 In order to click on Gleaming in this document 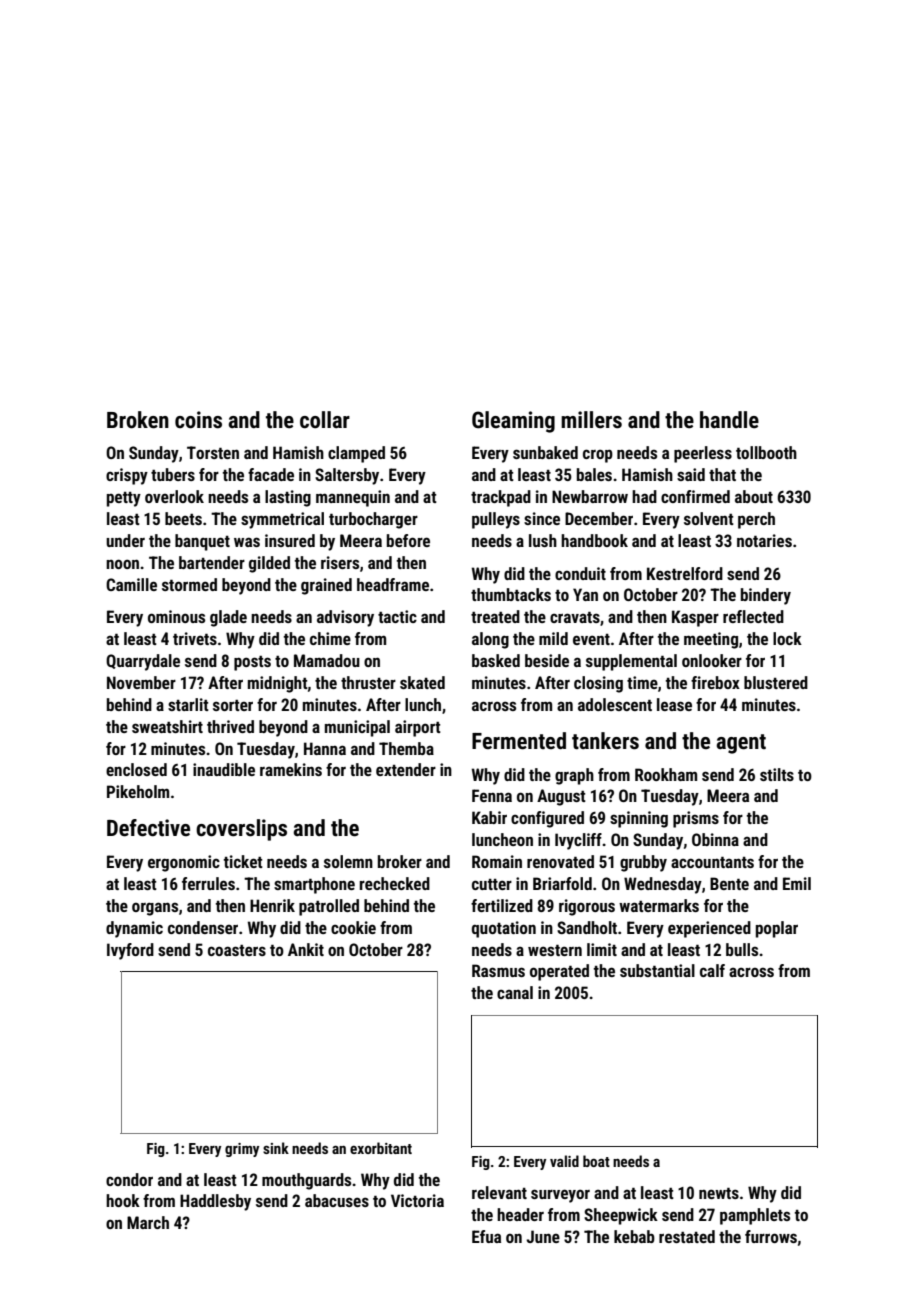, I will do `click(513, 422)`.
